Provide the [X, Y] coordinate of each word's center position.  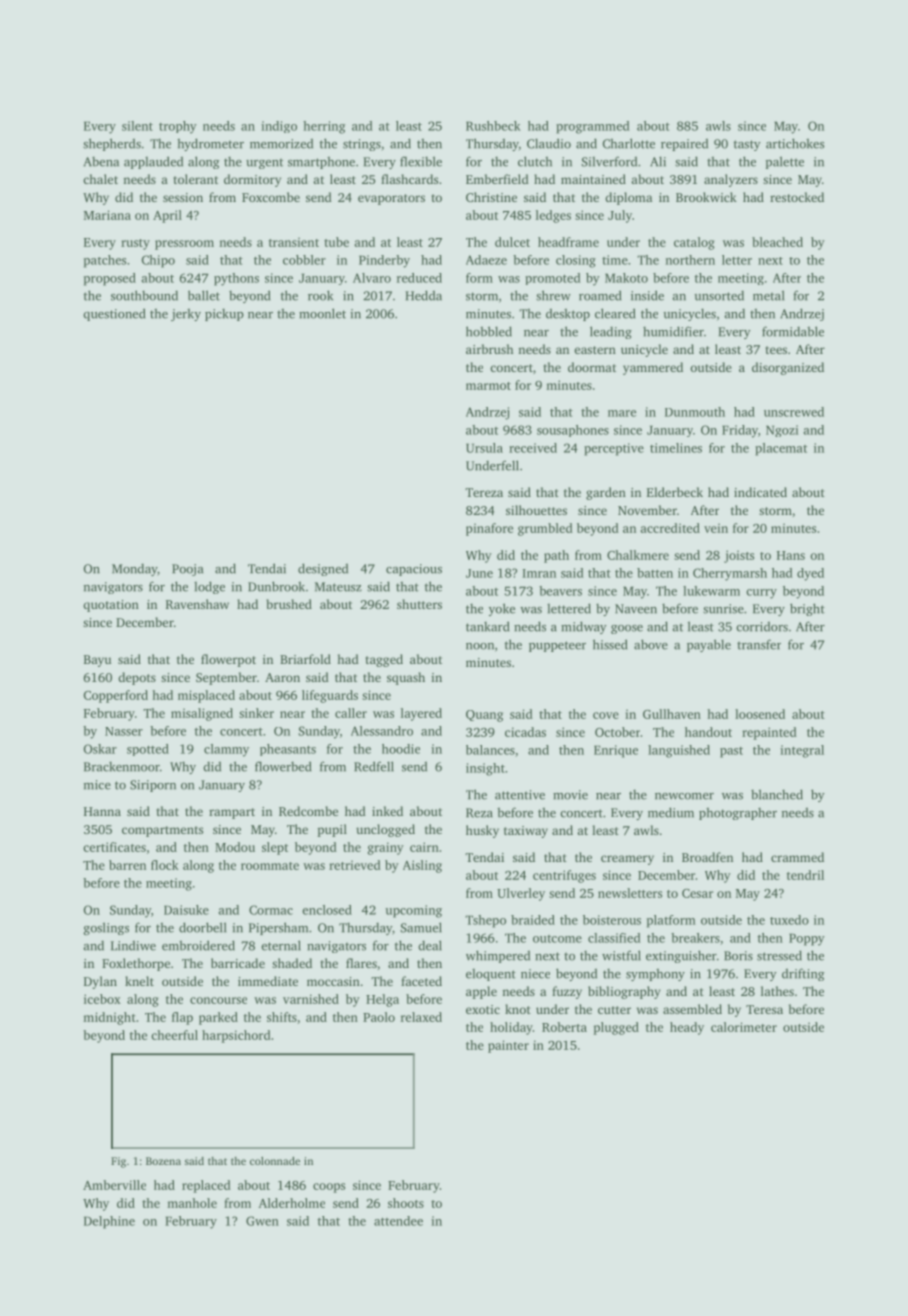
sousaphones [573, 431]
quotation [111, 606]
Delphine [109, 1222]
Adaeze [486, 260]
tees [776, 350]
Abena [101, 161]
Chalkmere [638, 555]
